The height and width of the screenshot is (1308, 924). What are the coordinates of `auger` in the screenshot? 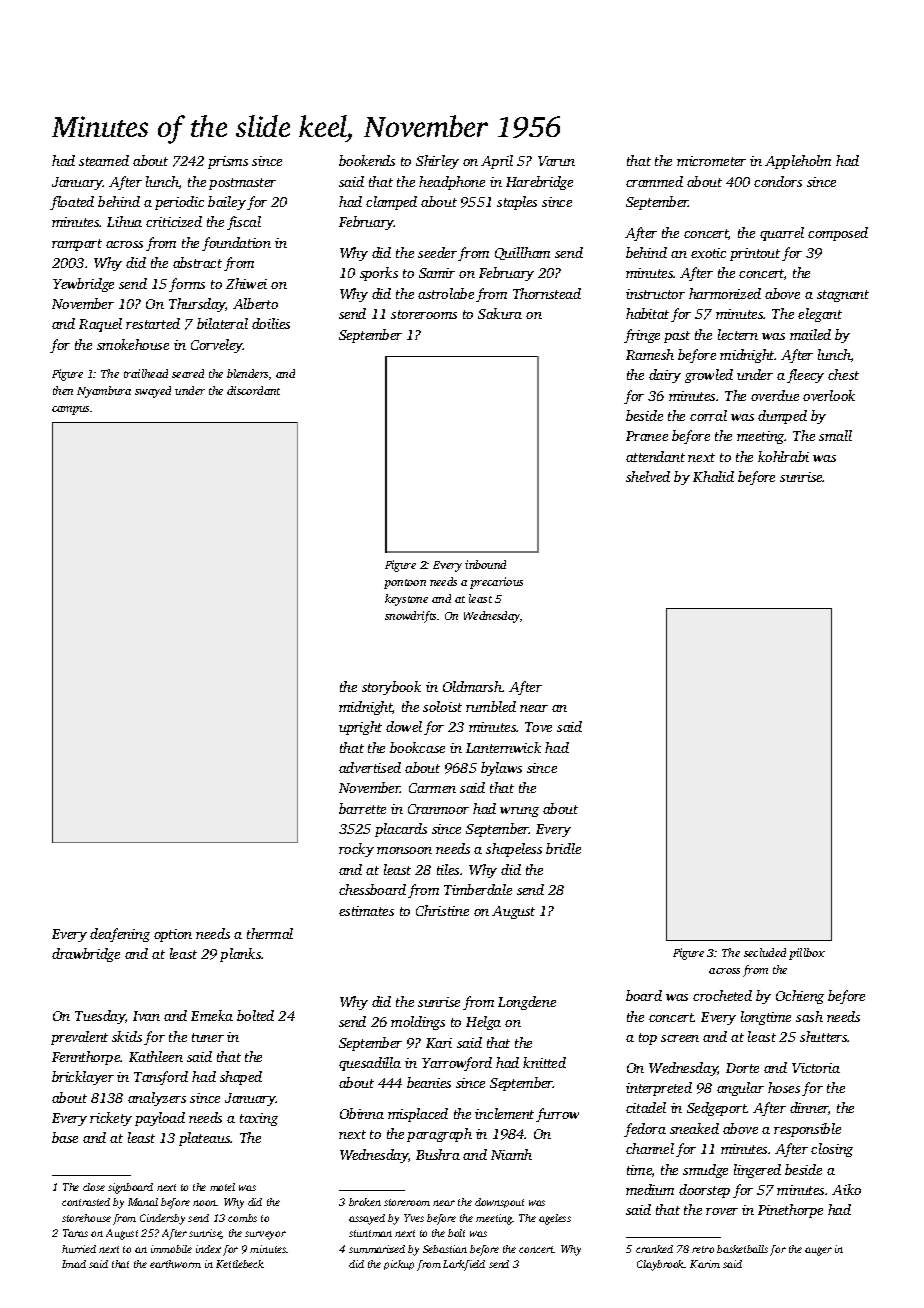 It's located at (818, 1251).
